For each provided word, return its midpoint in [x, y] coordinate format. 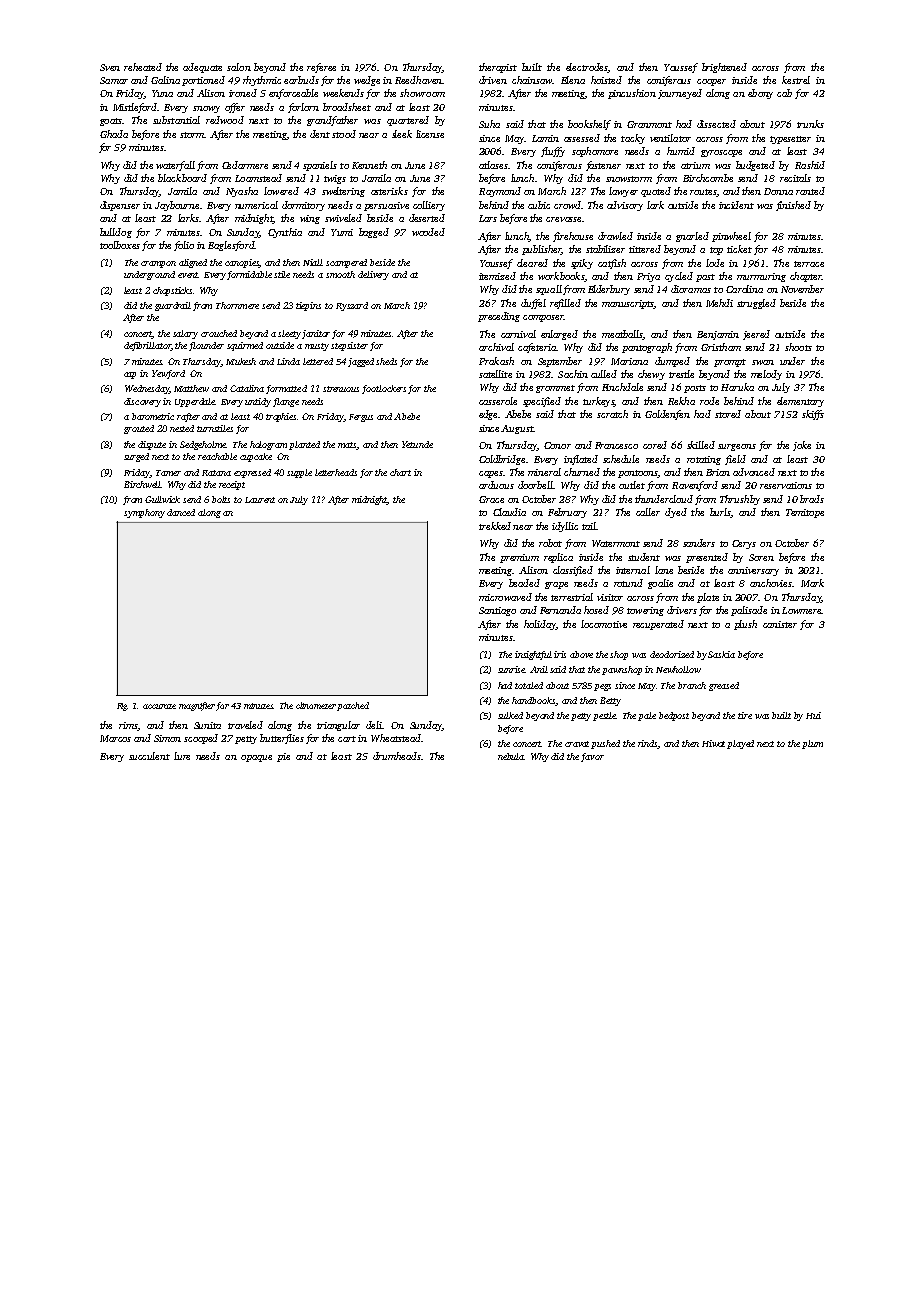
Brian [718, 472]
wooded [428, 232]
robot [550, 543]
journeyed [680, 94]
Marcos [115, 738]
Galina [165, 80]
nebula [511, 756]
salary [185, 334]
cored [655, 445]
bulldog [116, 233]
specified [542, 402]
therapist [498, 68]
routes [703, 192]
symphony [144, 513]
